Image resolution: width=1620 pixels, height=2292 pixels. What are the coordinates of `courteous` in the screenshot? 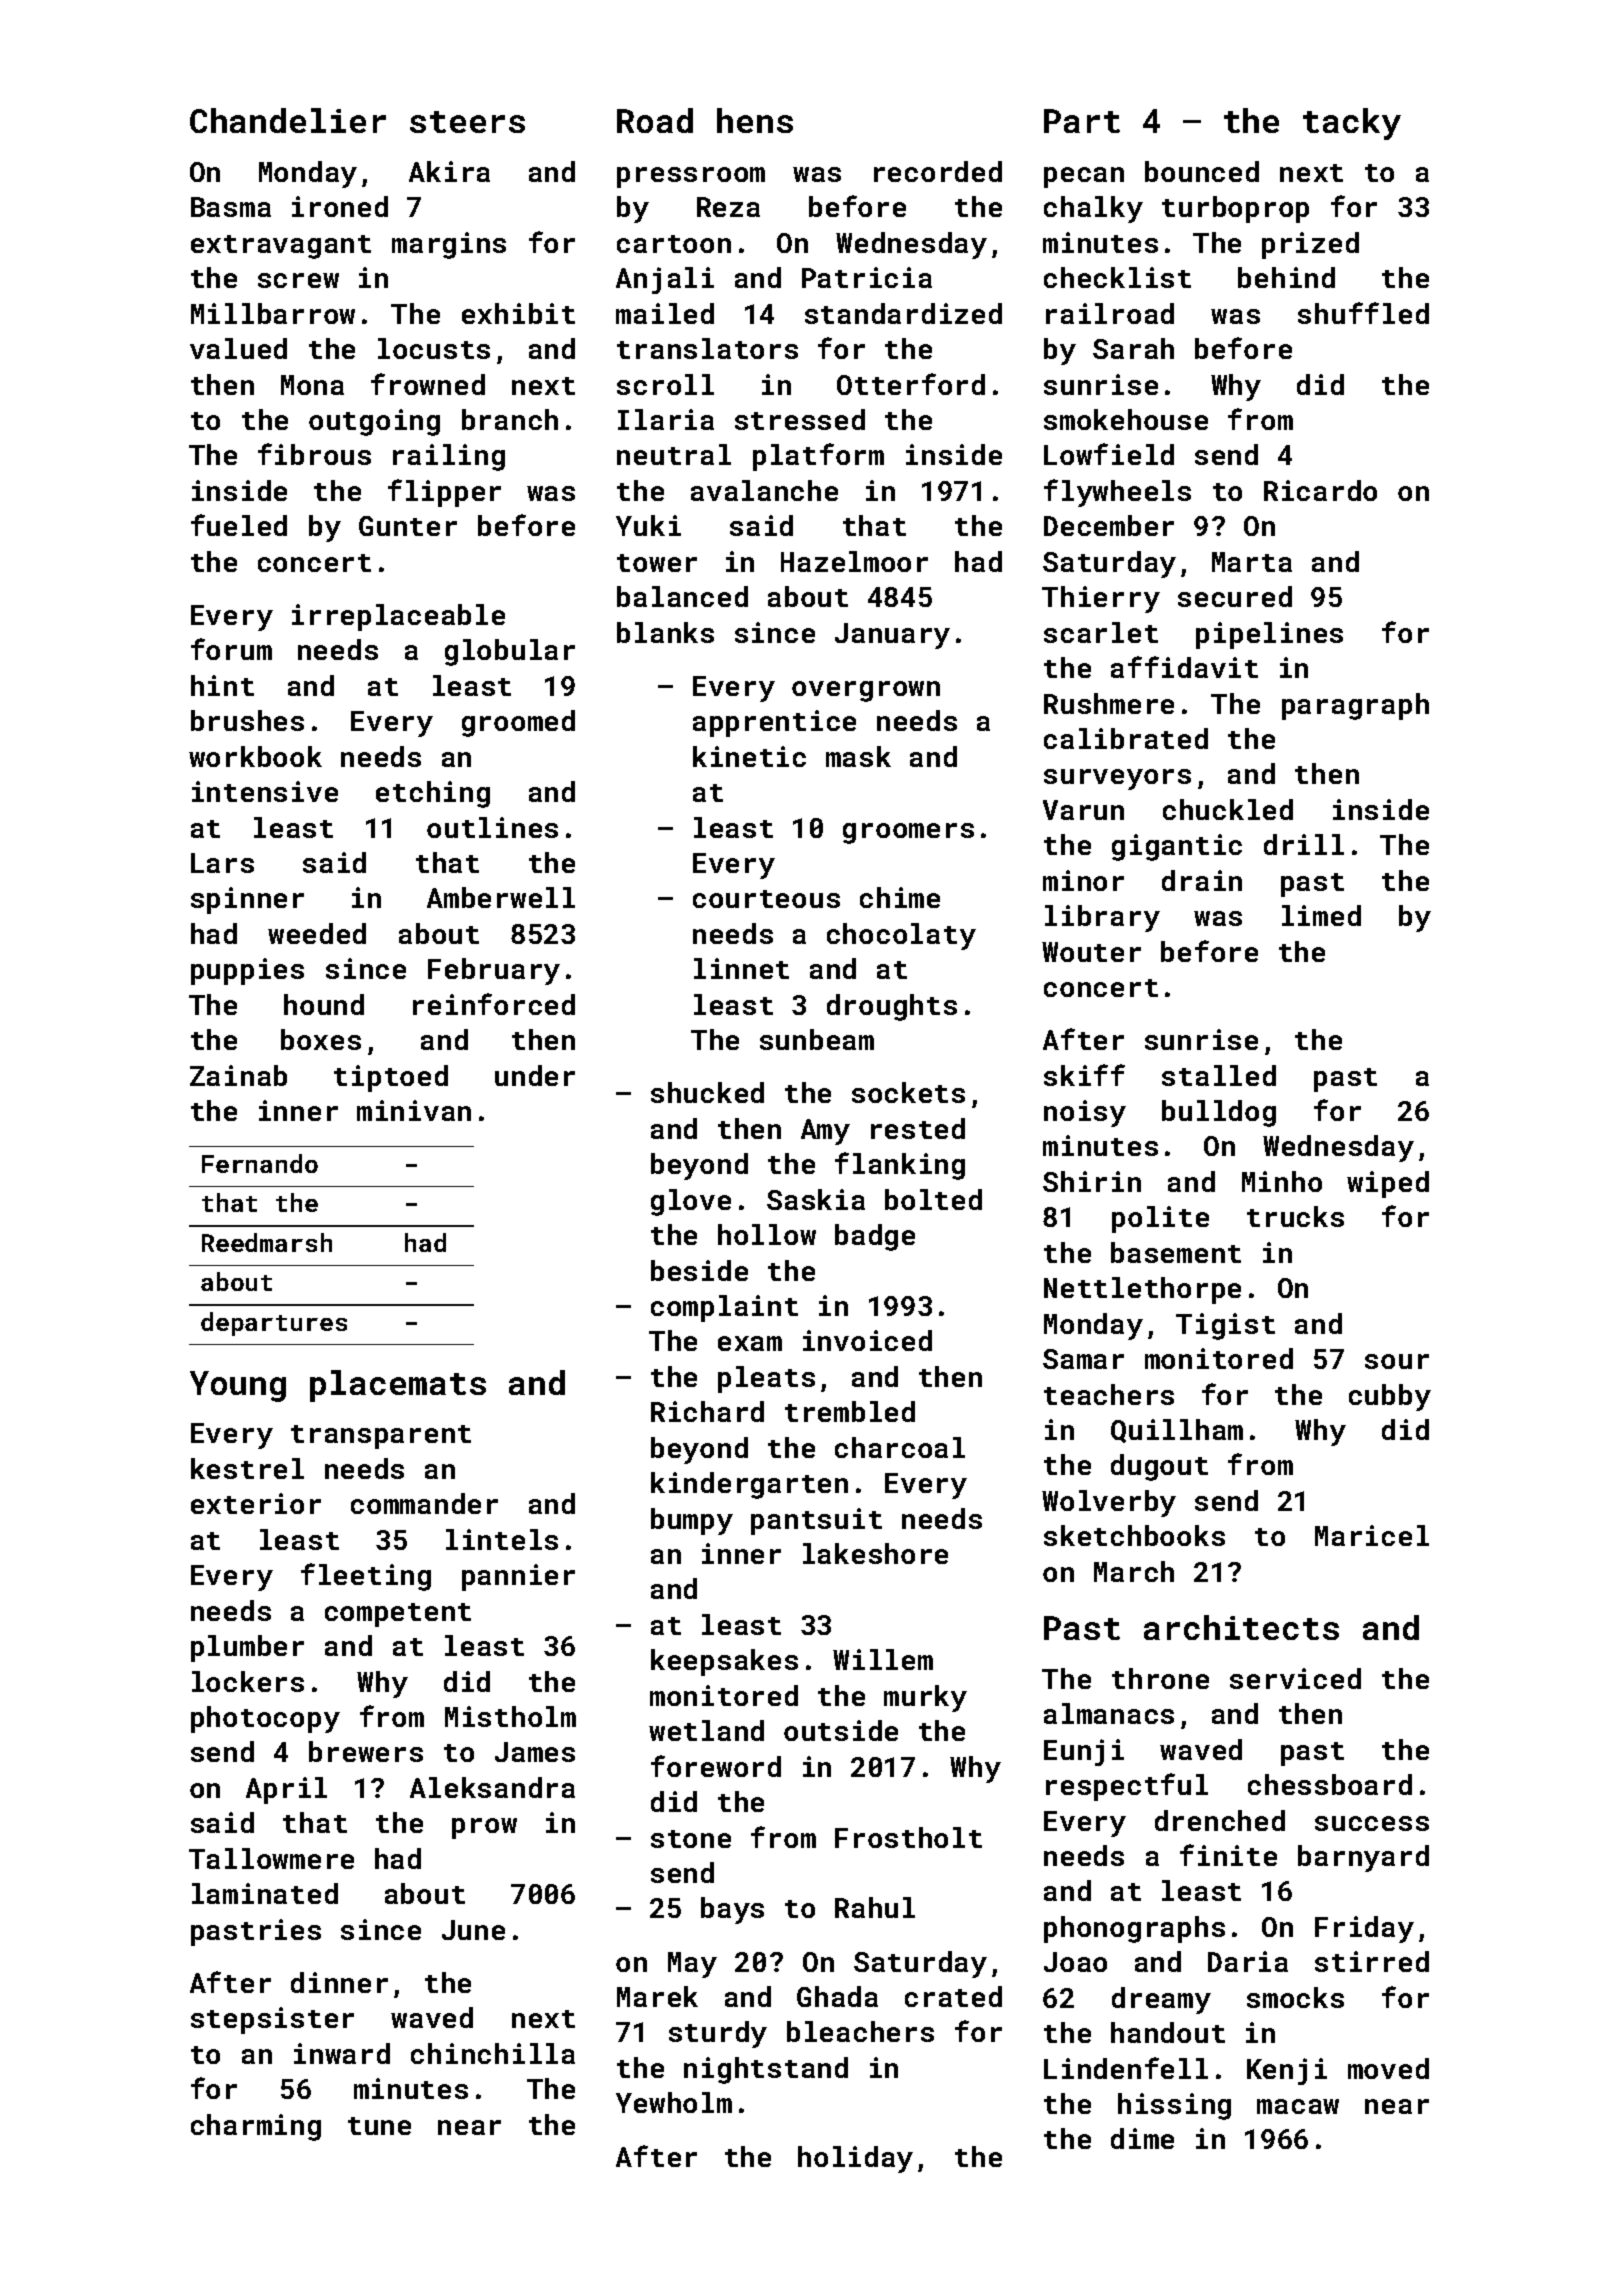 It's located at (766, 899).
